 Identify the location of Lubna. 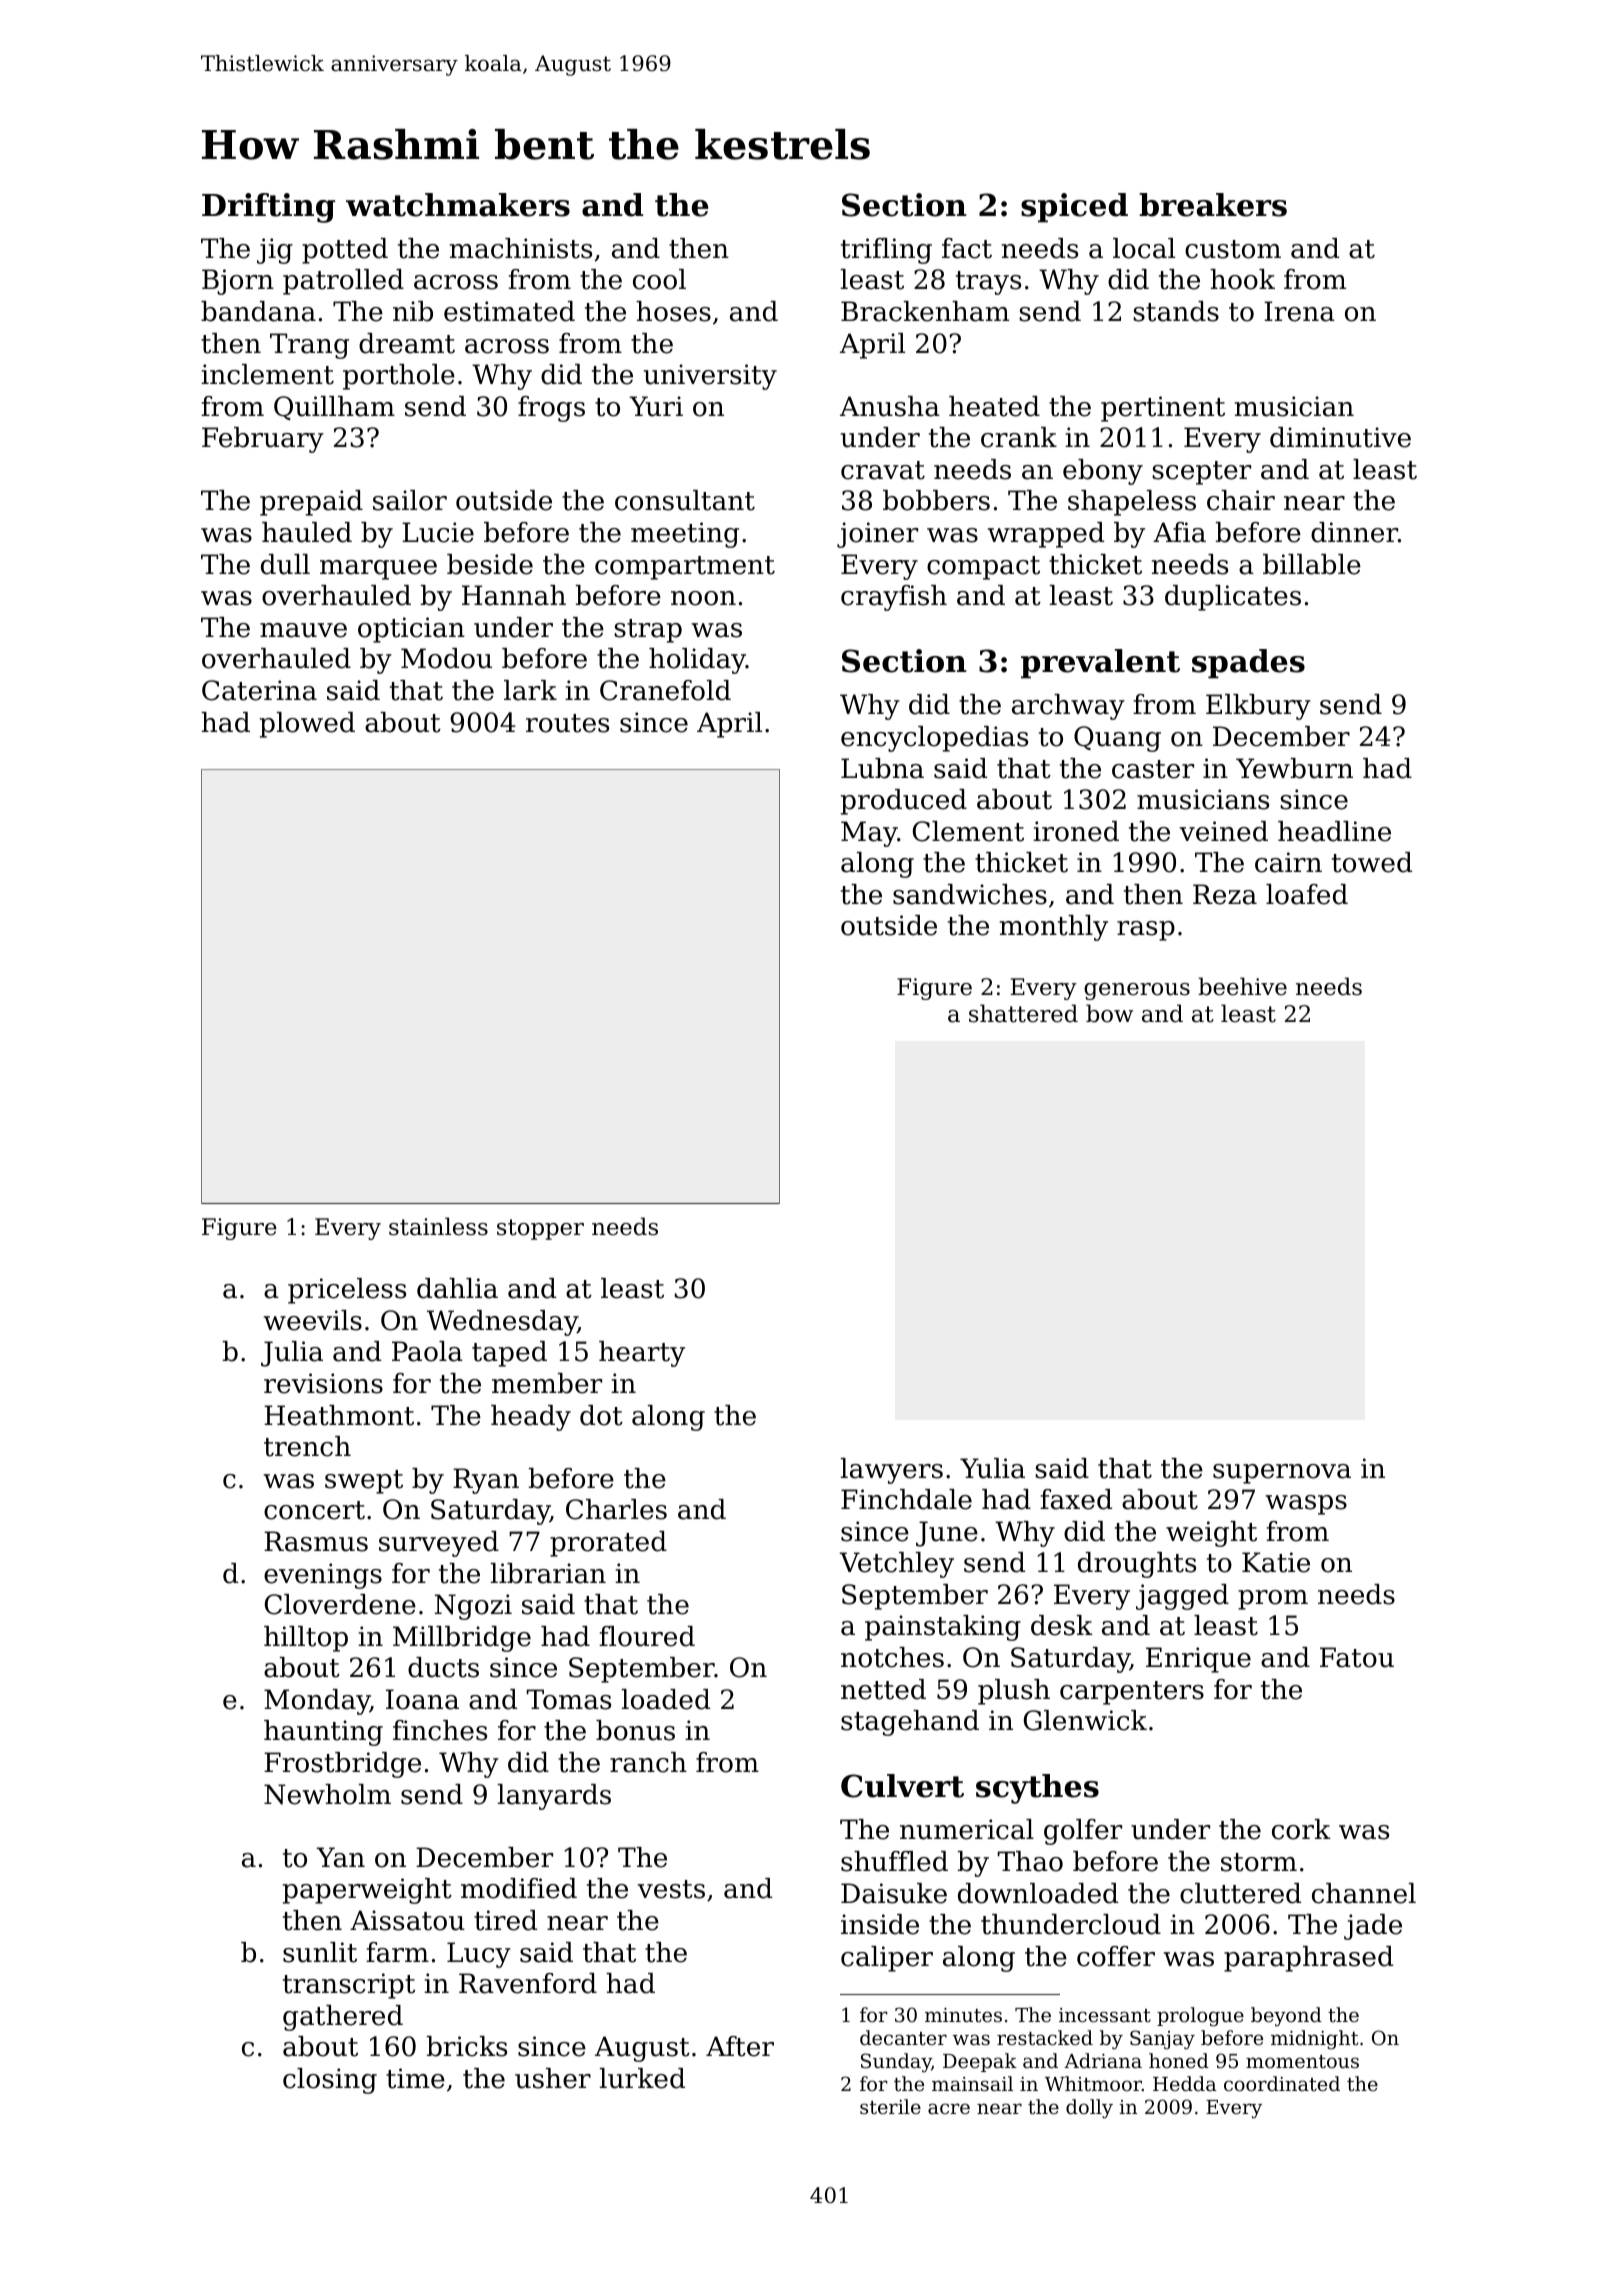
(882, 768).
